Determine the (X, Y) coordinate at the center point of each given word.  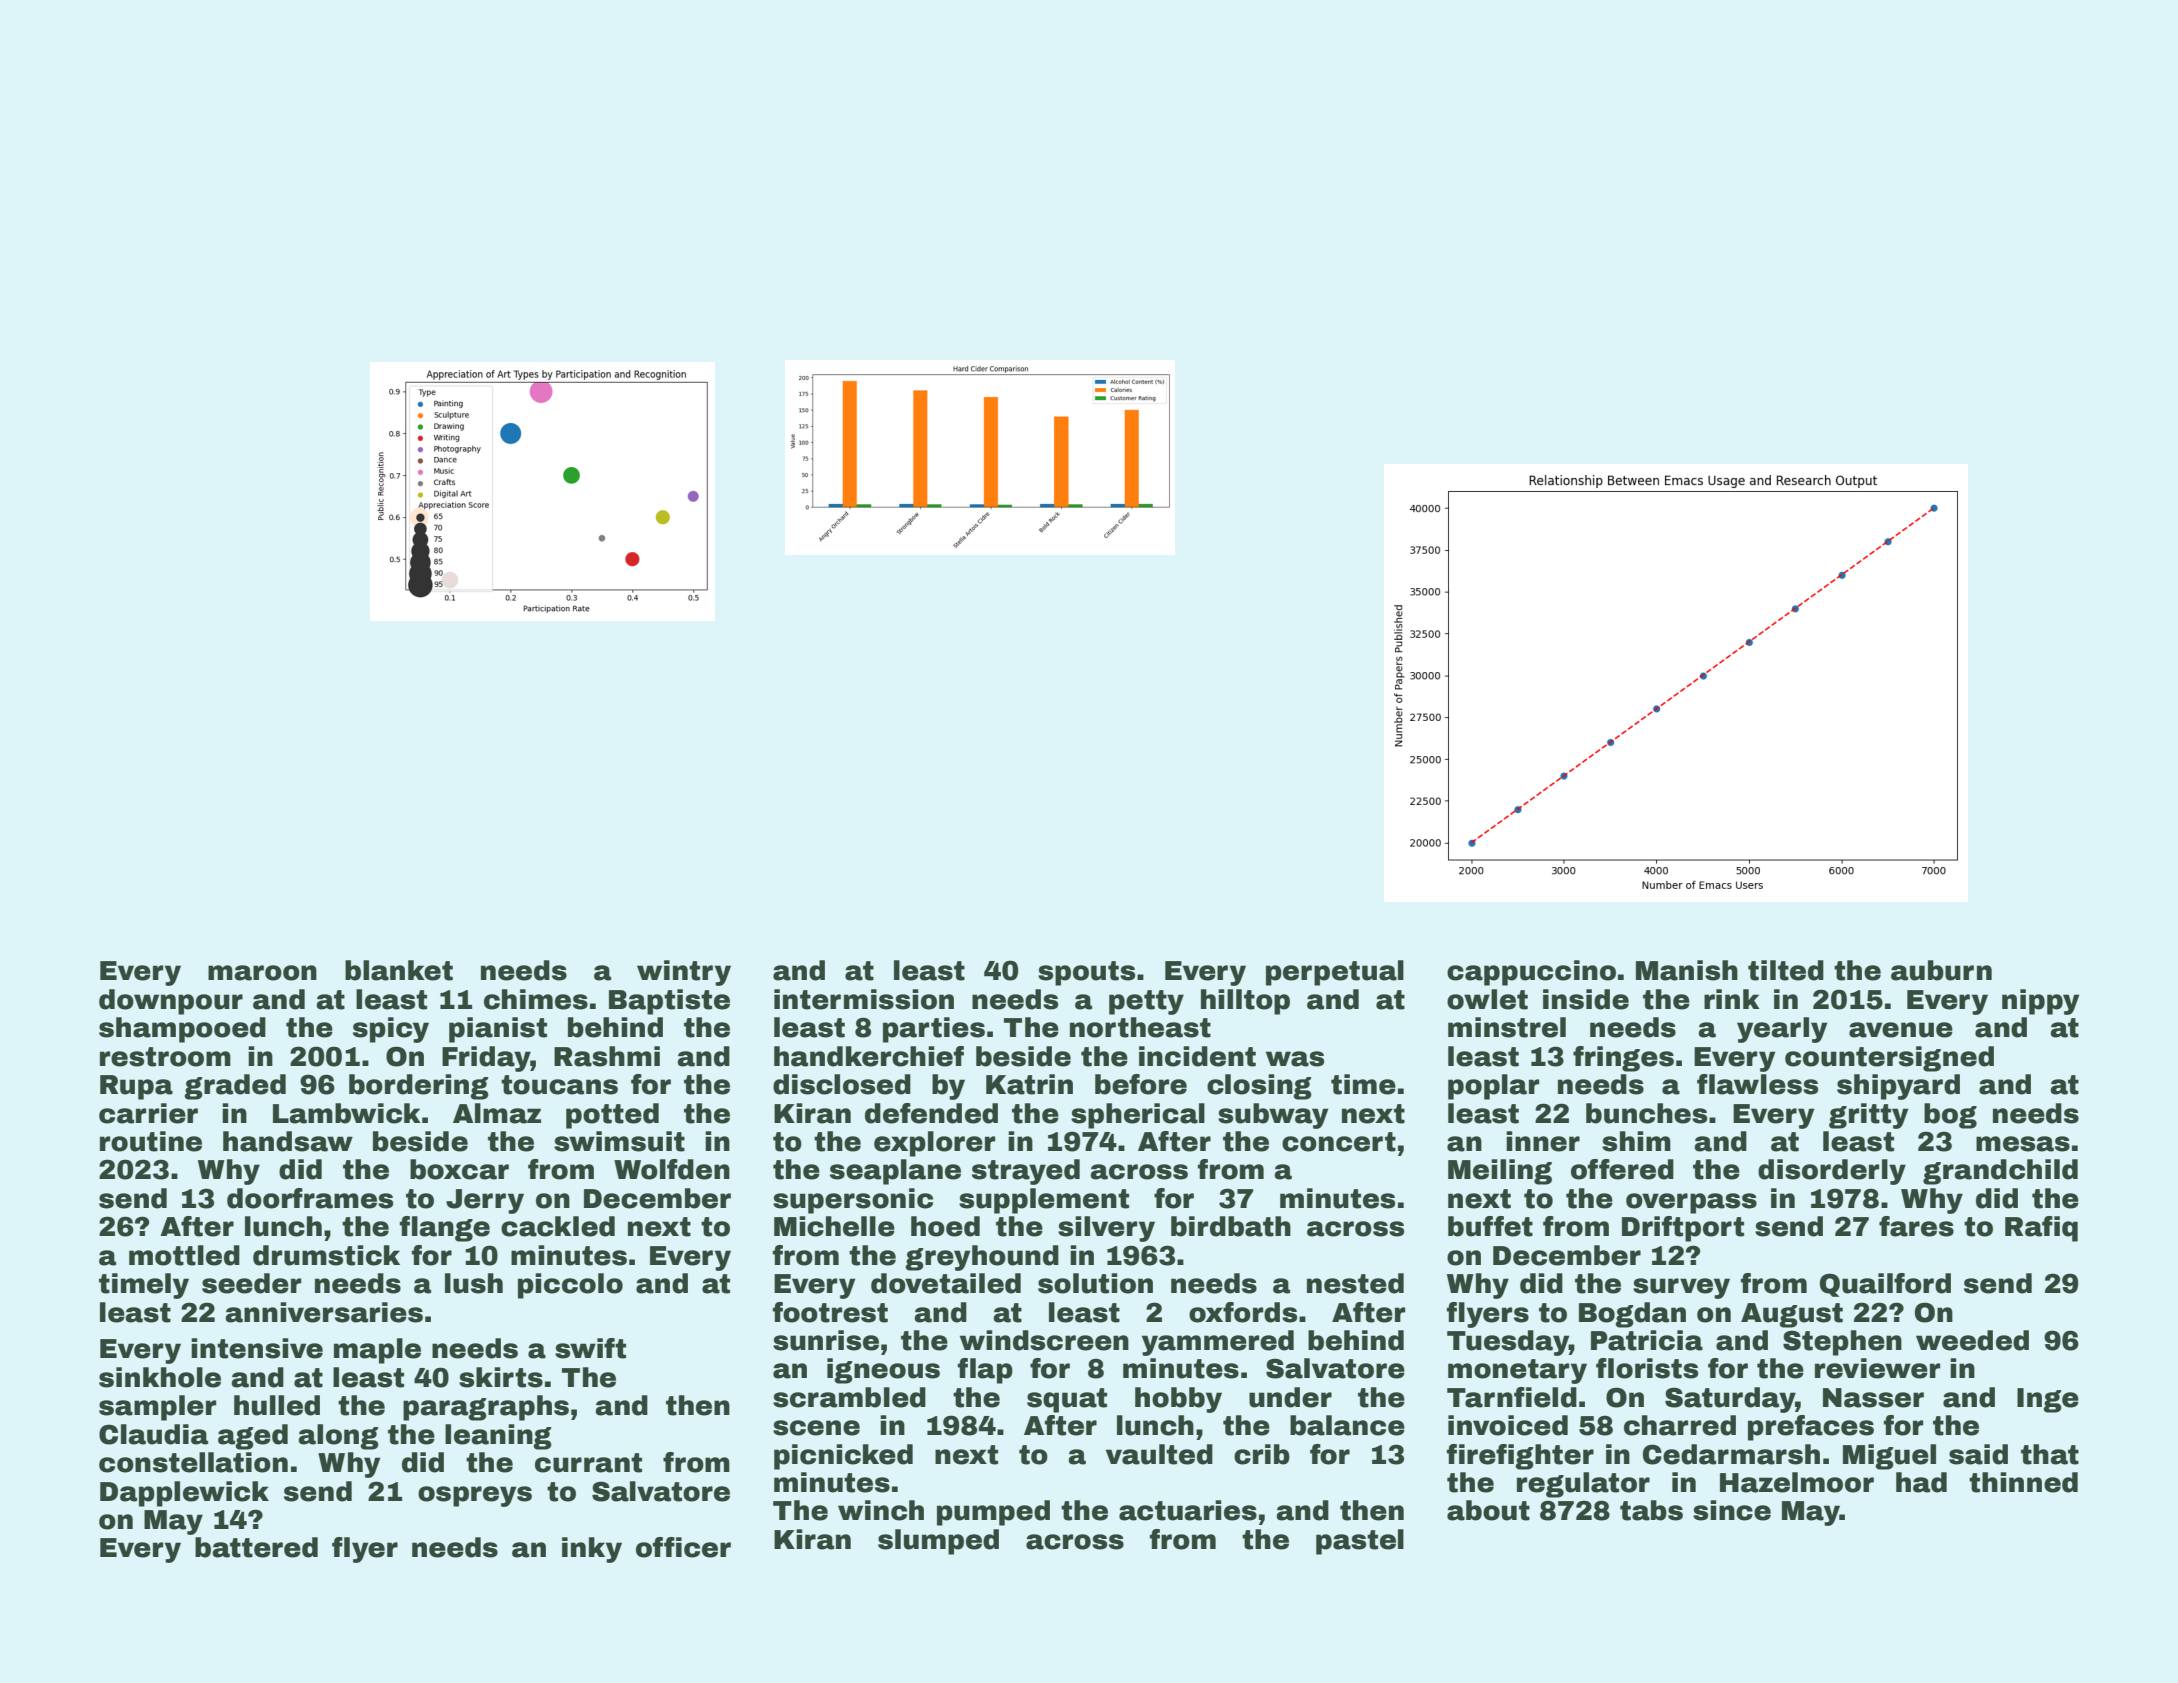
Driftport (1683, 1229)
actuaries (1188, 1510)
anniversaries (324, 1312)
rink (1732, 999)
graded (235, 1087)
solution (1095, 1283)
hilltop (1245, 1002)
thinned (2023, 1482)
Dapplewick (184, 1494)
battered (256, 1547)
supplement (1044, 1201)
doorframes (310, 1198)
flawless (1757, 1084)
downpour (171, 1002)
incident (1197, 1056)
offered (1622, 1169)
